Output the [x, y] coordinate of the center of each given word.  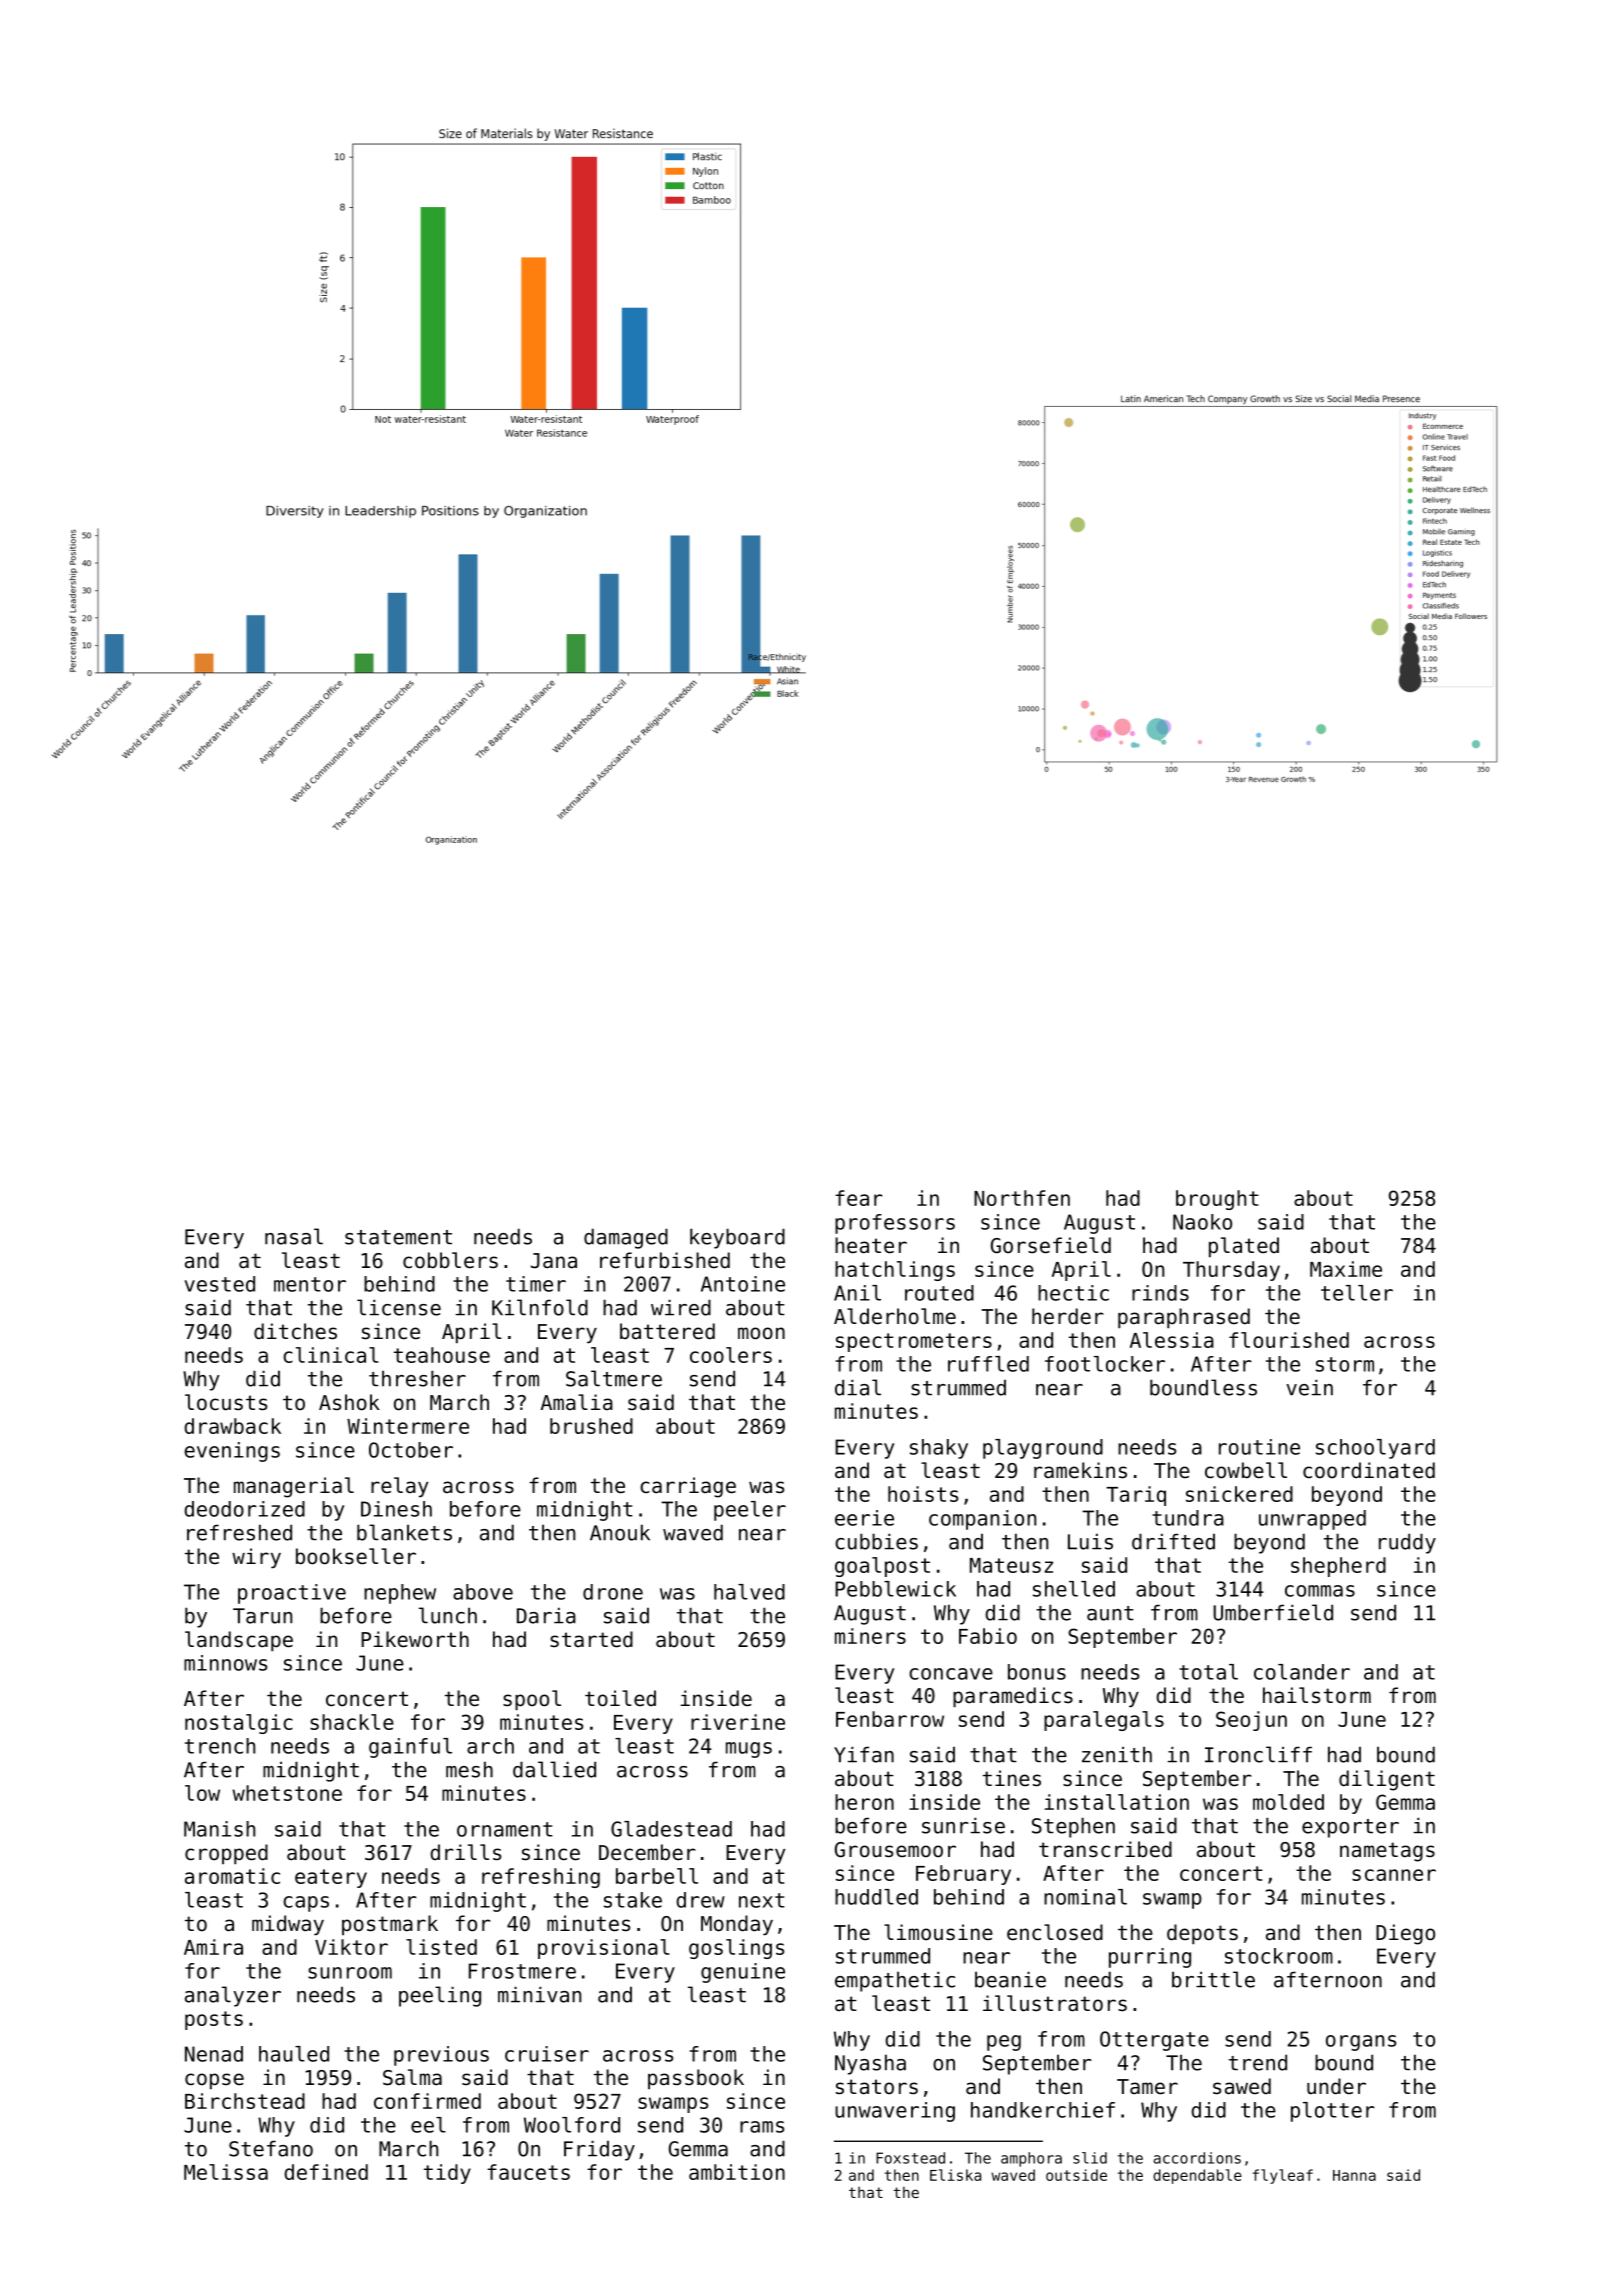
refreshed [239, 1532]
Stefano [271, 2148]
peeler [750, 1511]
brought [1217, 1200]
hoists [923, 1494]
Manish [219, 1829]
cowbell [1246, 1470]
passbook [696, 2079]
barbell [657, 1876]
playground [1043, 1449]
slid [1090, 2158]
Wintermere [408, 1426]
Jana [554, 1261]
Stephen [1073, 1827]
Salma [412, 2077]
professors [895, 1224]
